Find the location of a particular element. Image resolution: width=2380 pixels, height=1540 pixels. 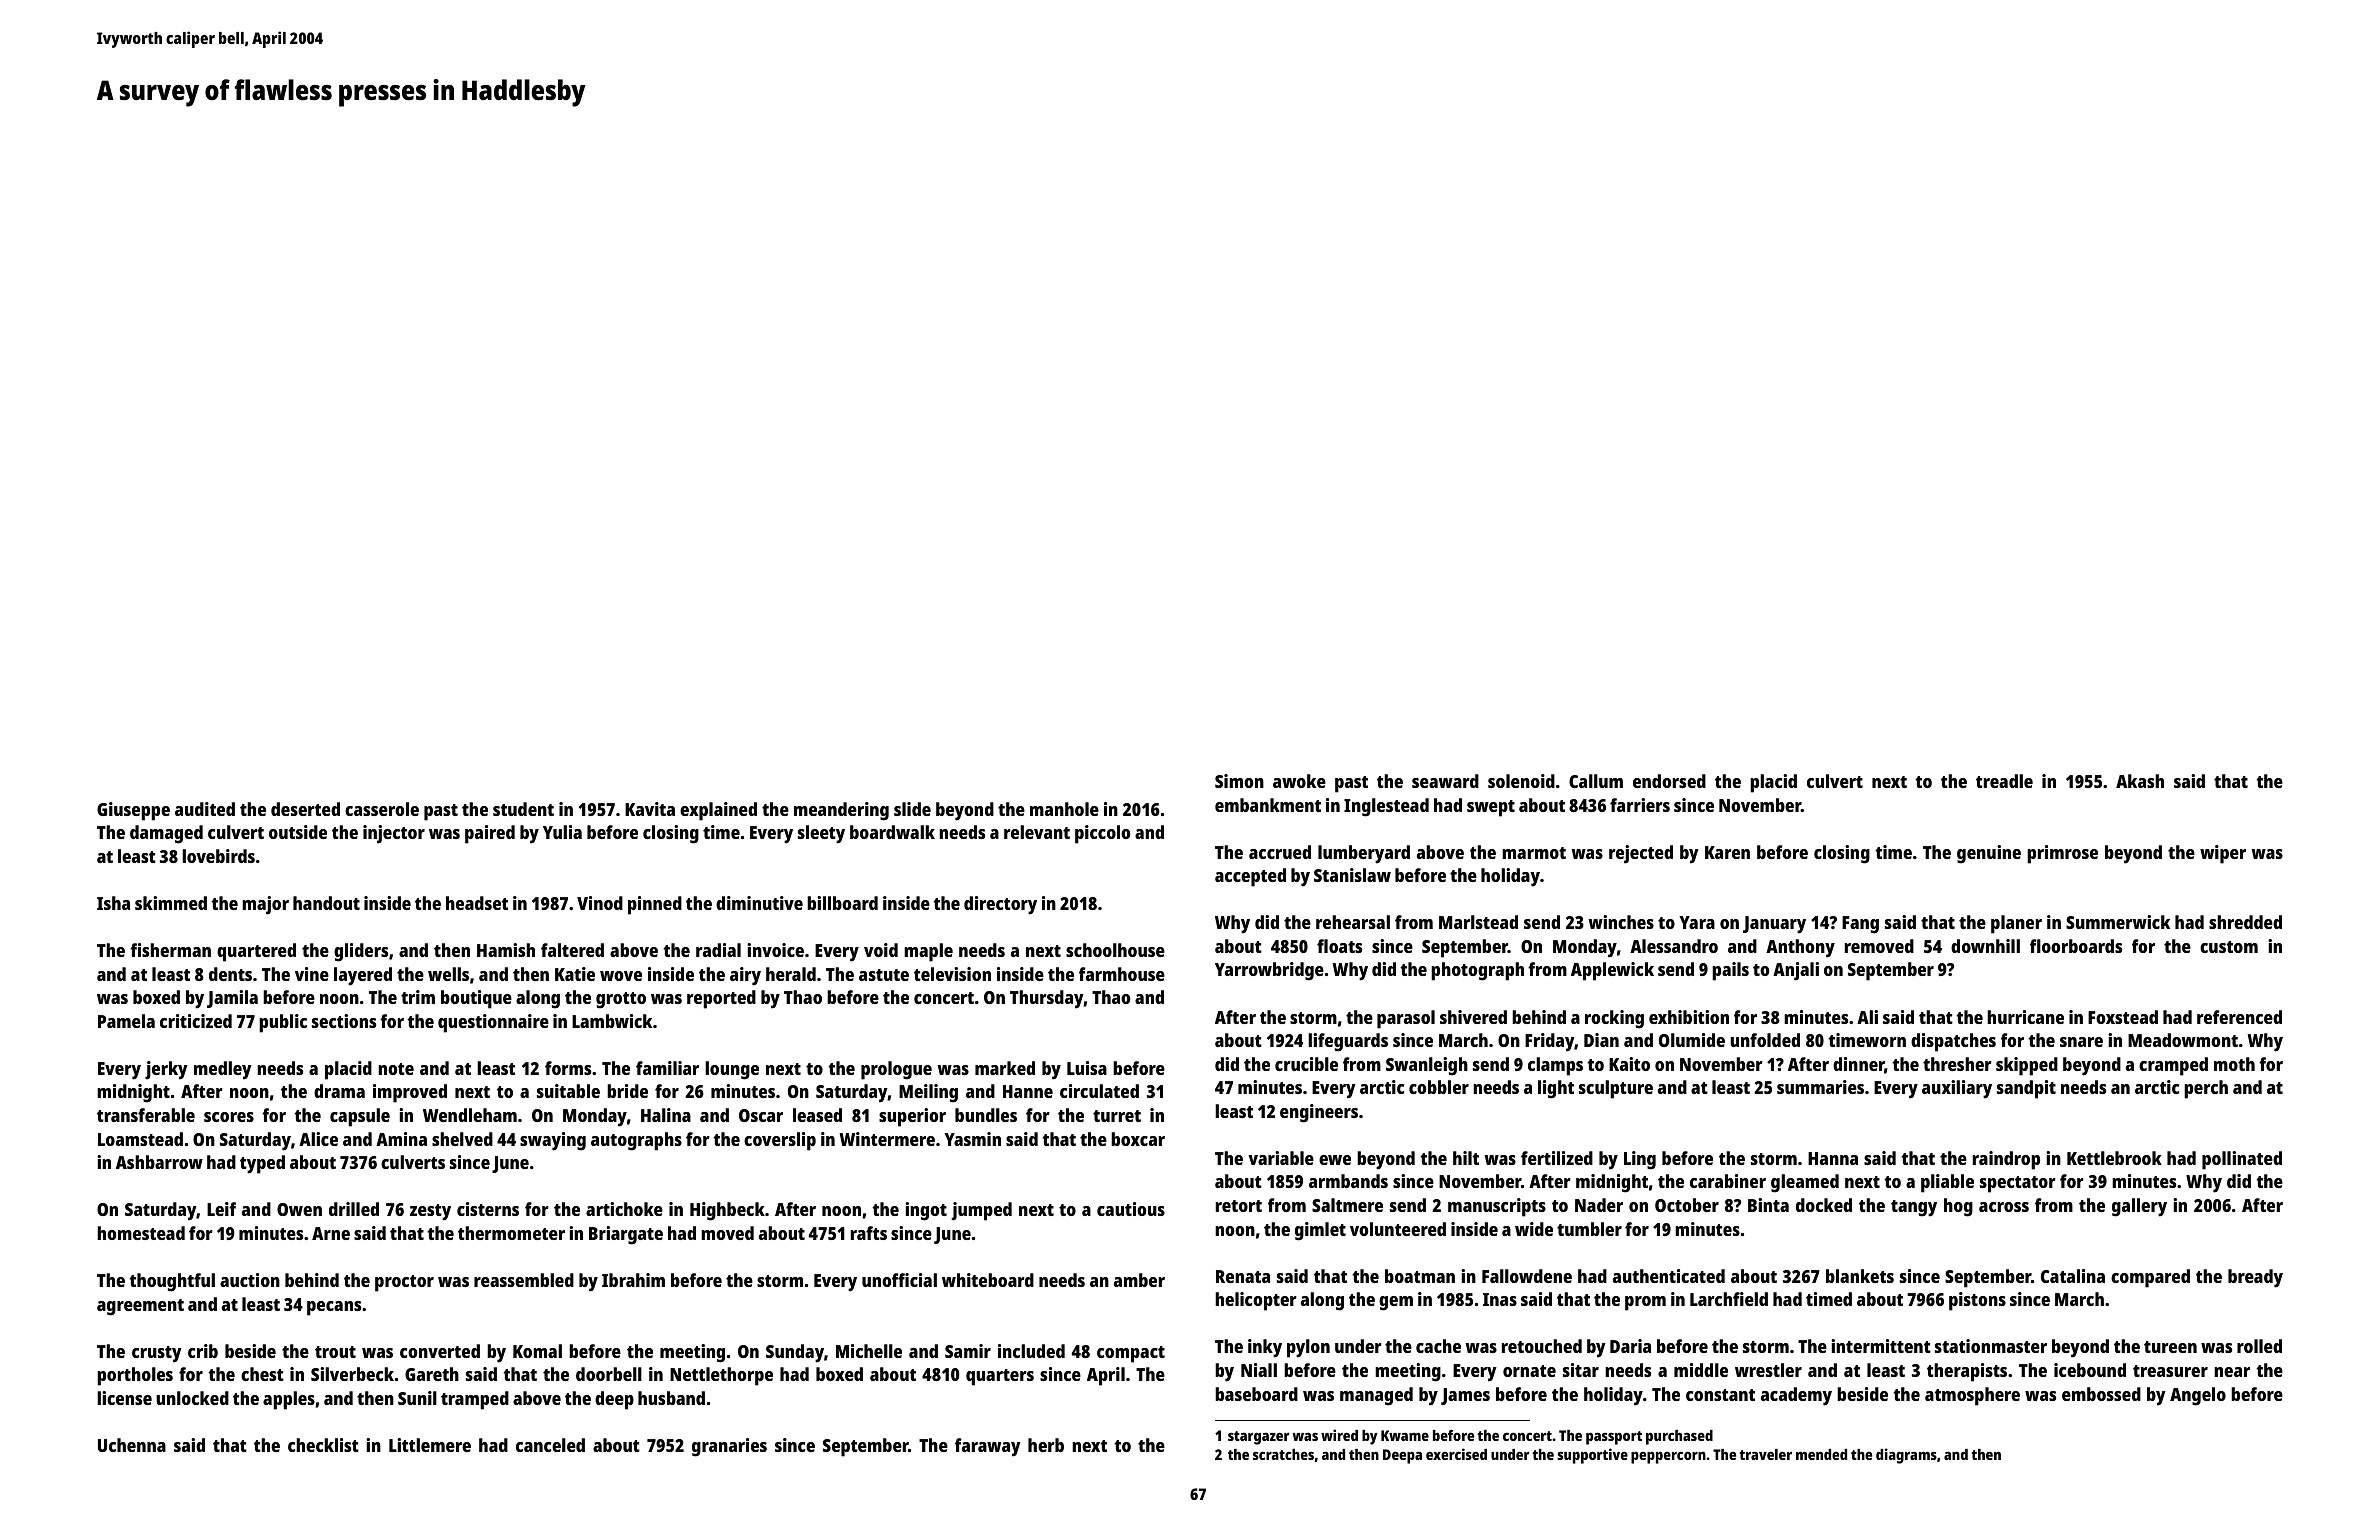

quarters is located at coordinates (1000, 1377).
